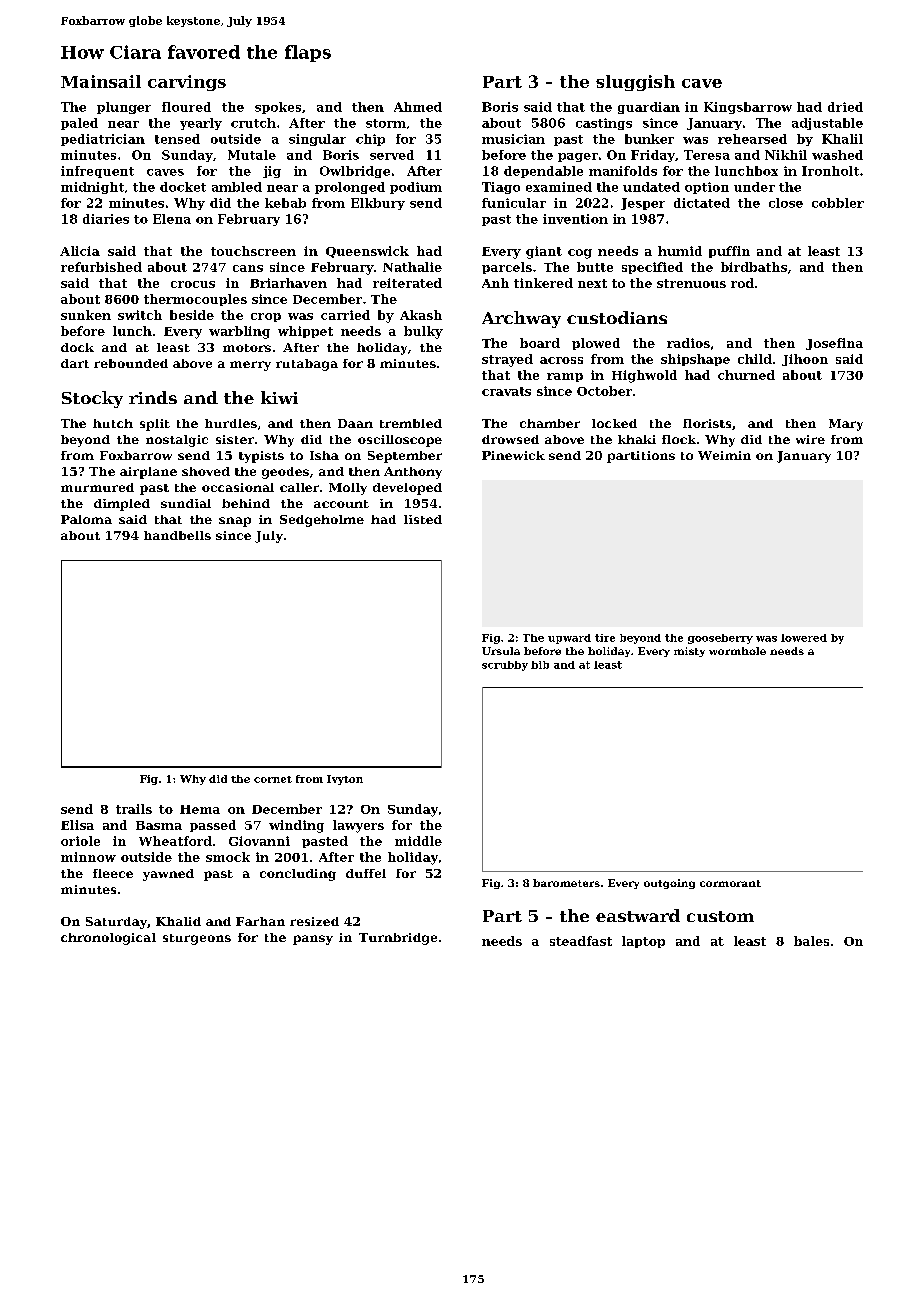 The width and height of the document is (924, 1308). What do you see at coordinates (550, 423) in the document?
I see `chamber` at bounding box center [550, 423].
